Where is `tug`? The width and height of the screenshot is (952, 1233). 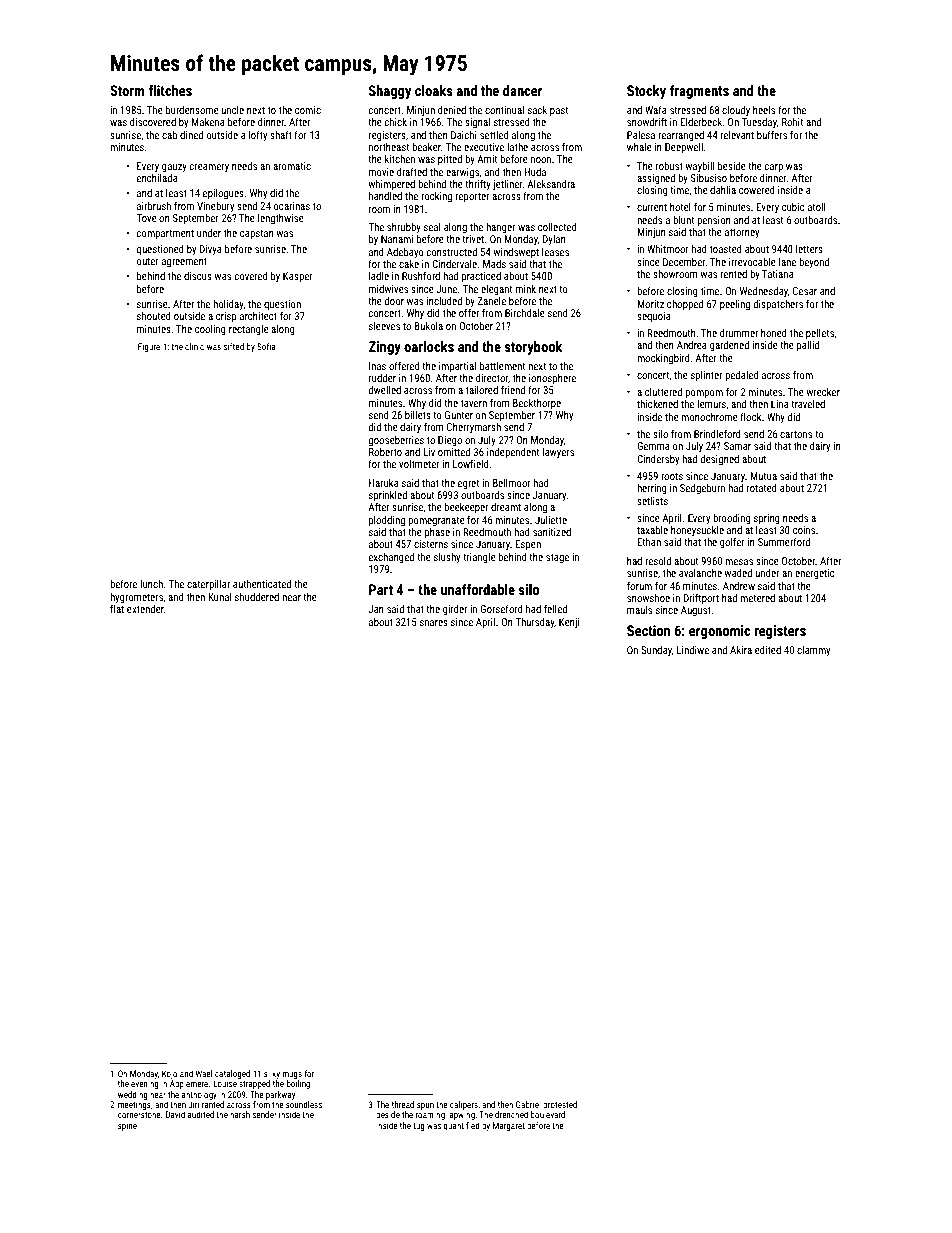
tug is located at coordinates (419, 1127).
